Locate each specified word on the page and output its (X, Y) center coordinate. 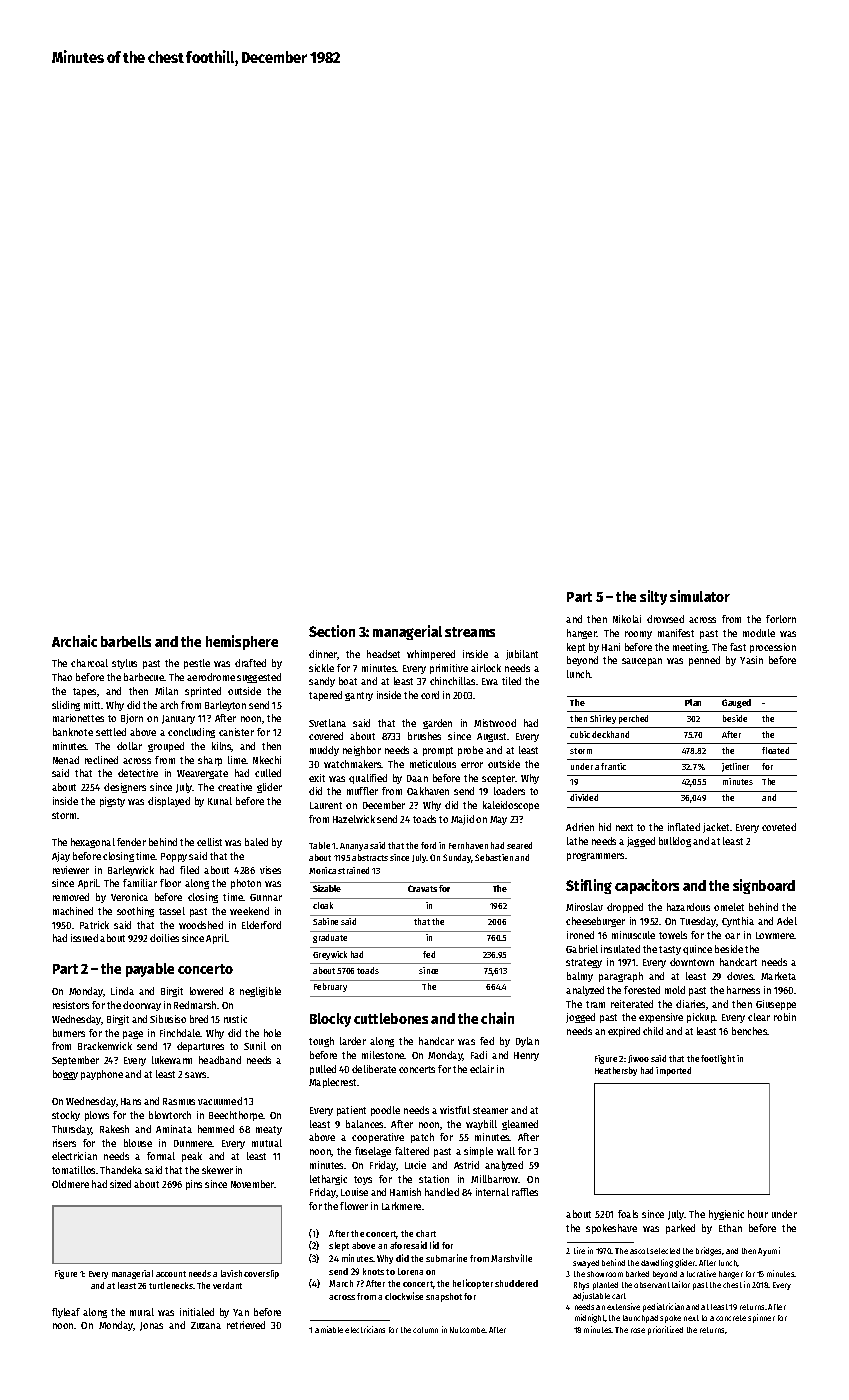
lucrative (701, 1273)
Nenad (66, 760)
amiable (329, 1329)
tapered (325, 696)
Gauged (736, 703)
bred (199, 1019)
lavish (231, 1273)
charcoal (89, 663)
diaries (690, 1004)
